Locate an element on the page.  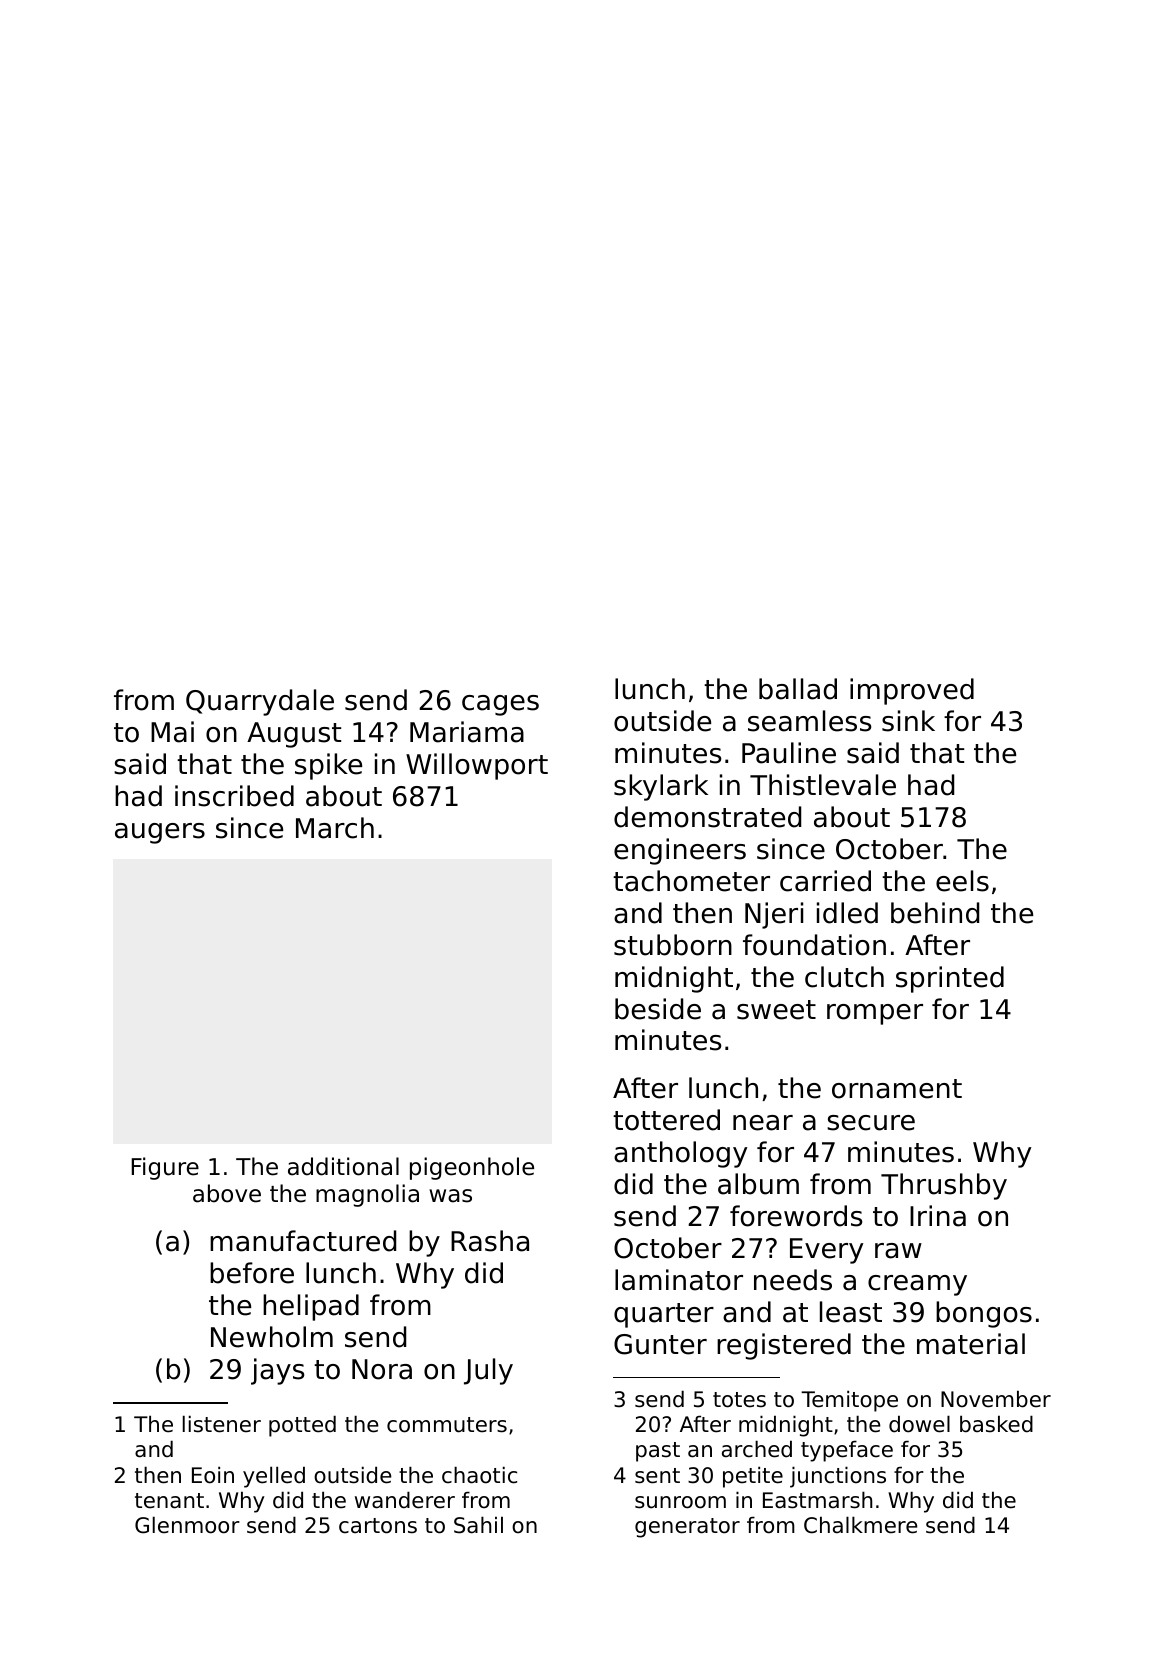
ballad is located at coordinates (798, 689).
